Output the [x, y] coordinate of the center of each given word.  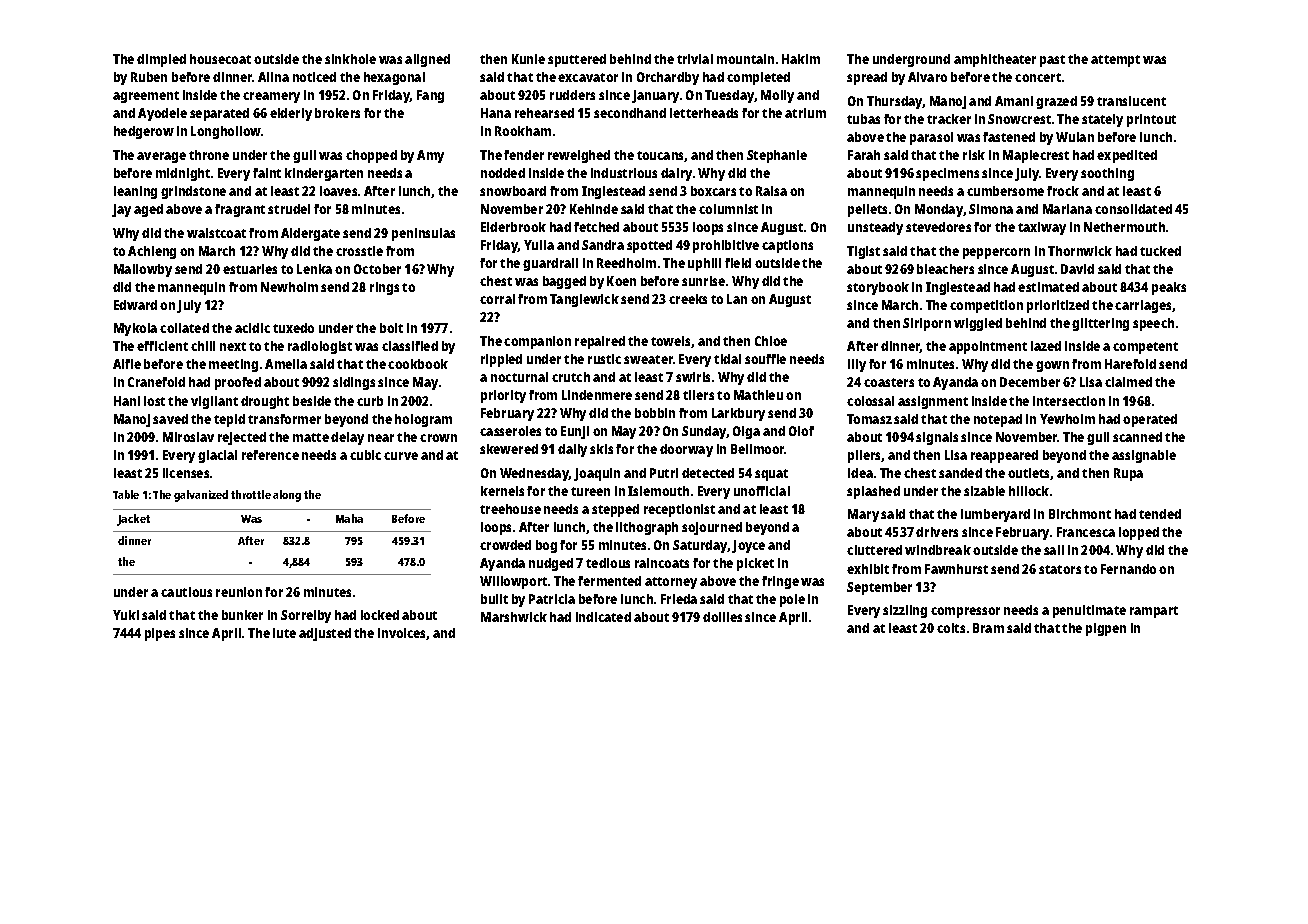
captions [787, 246]
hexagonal [394, 78]
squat [771, 475]
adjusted [325, 634]
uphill [704, 264]
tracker [949, 119]
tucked [1160, 251]
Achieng [152, 252]
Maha [349, 518]
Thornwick [1080, 251]
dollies [722, 617]
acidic [252, 328]
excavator [588, 77]
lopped [1139, 533]
